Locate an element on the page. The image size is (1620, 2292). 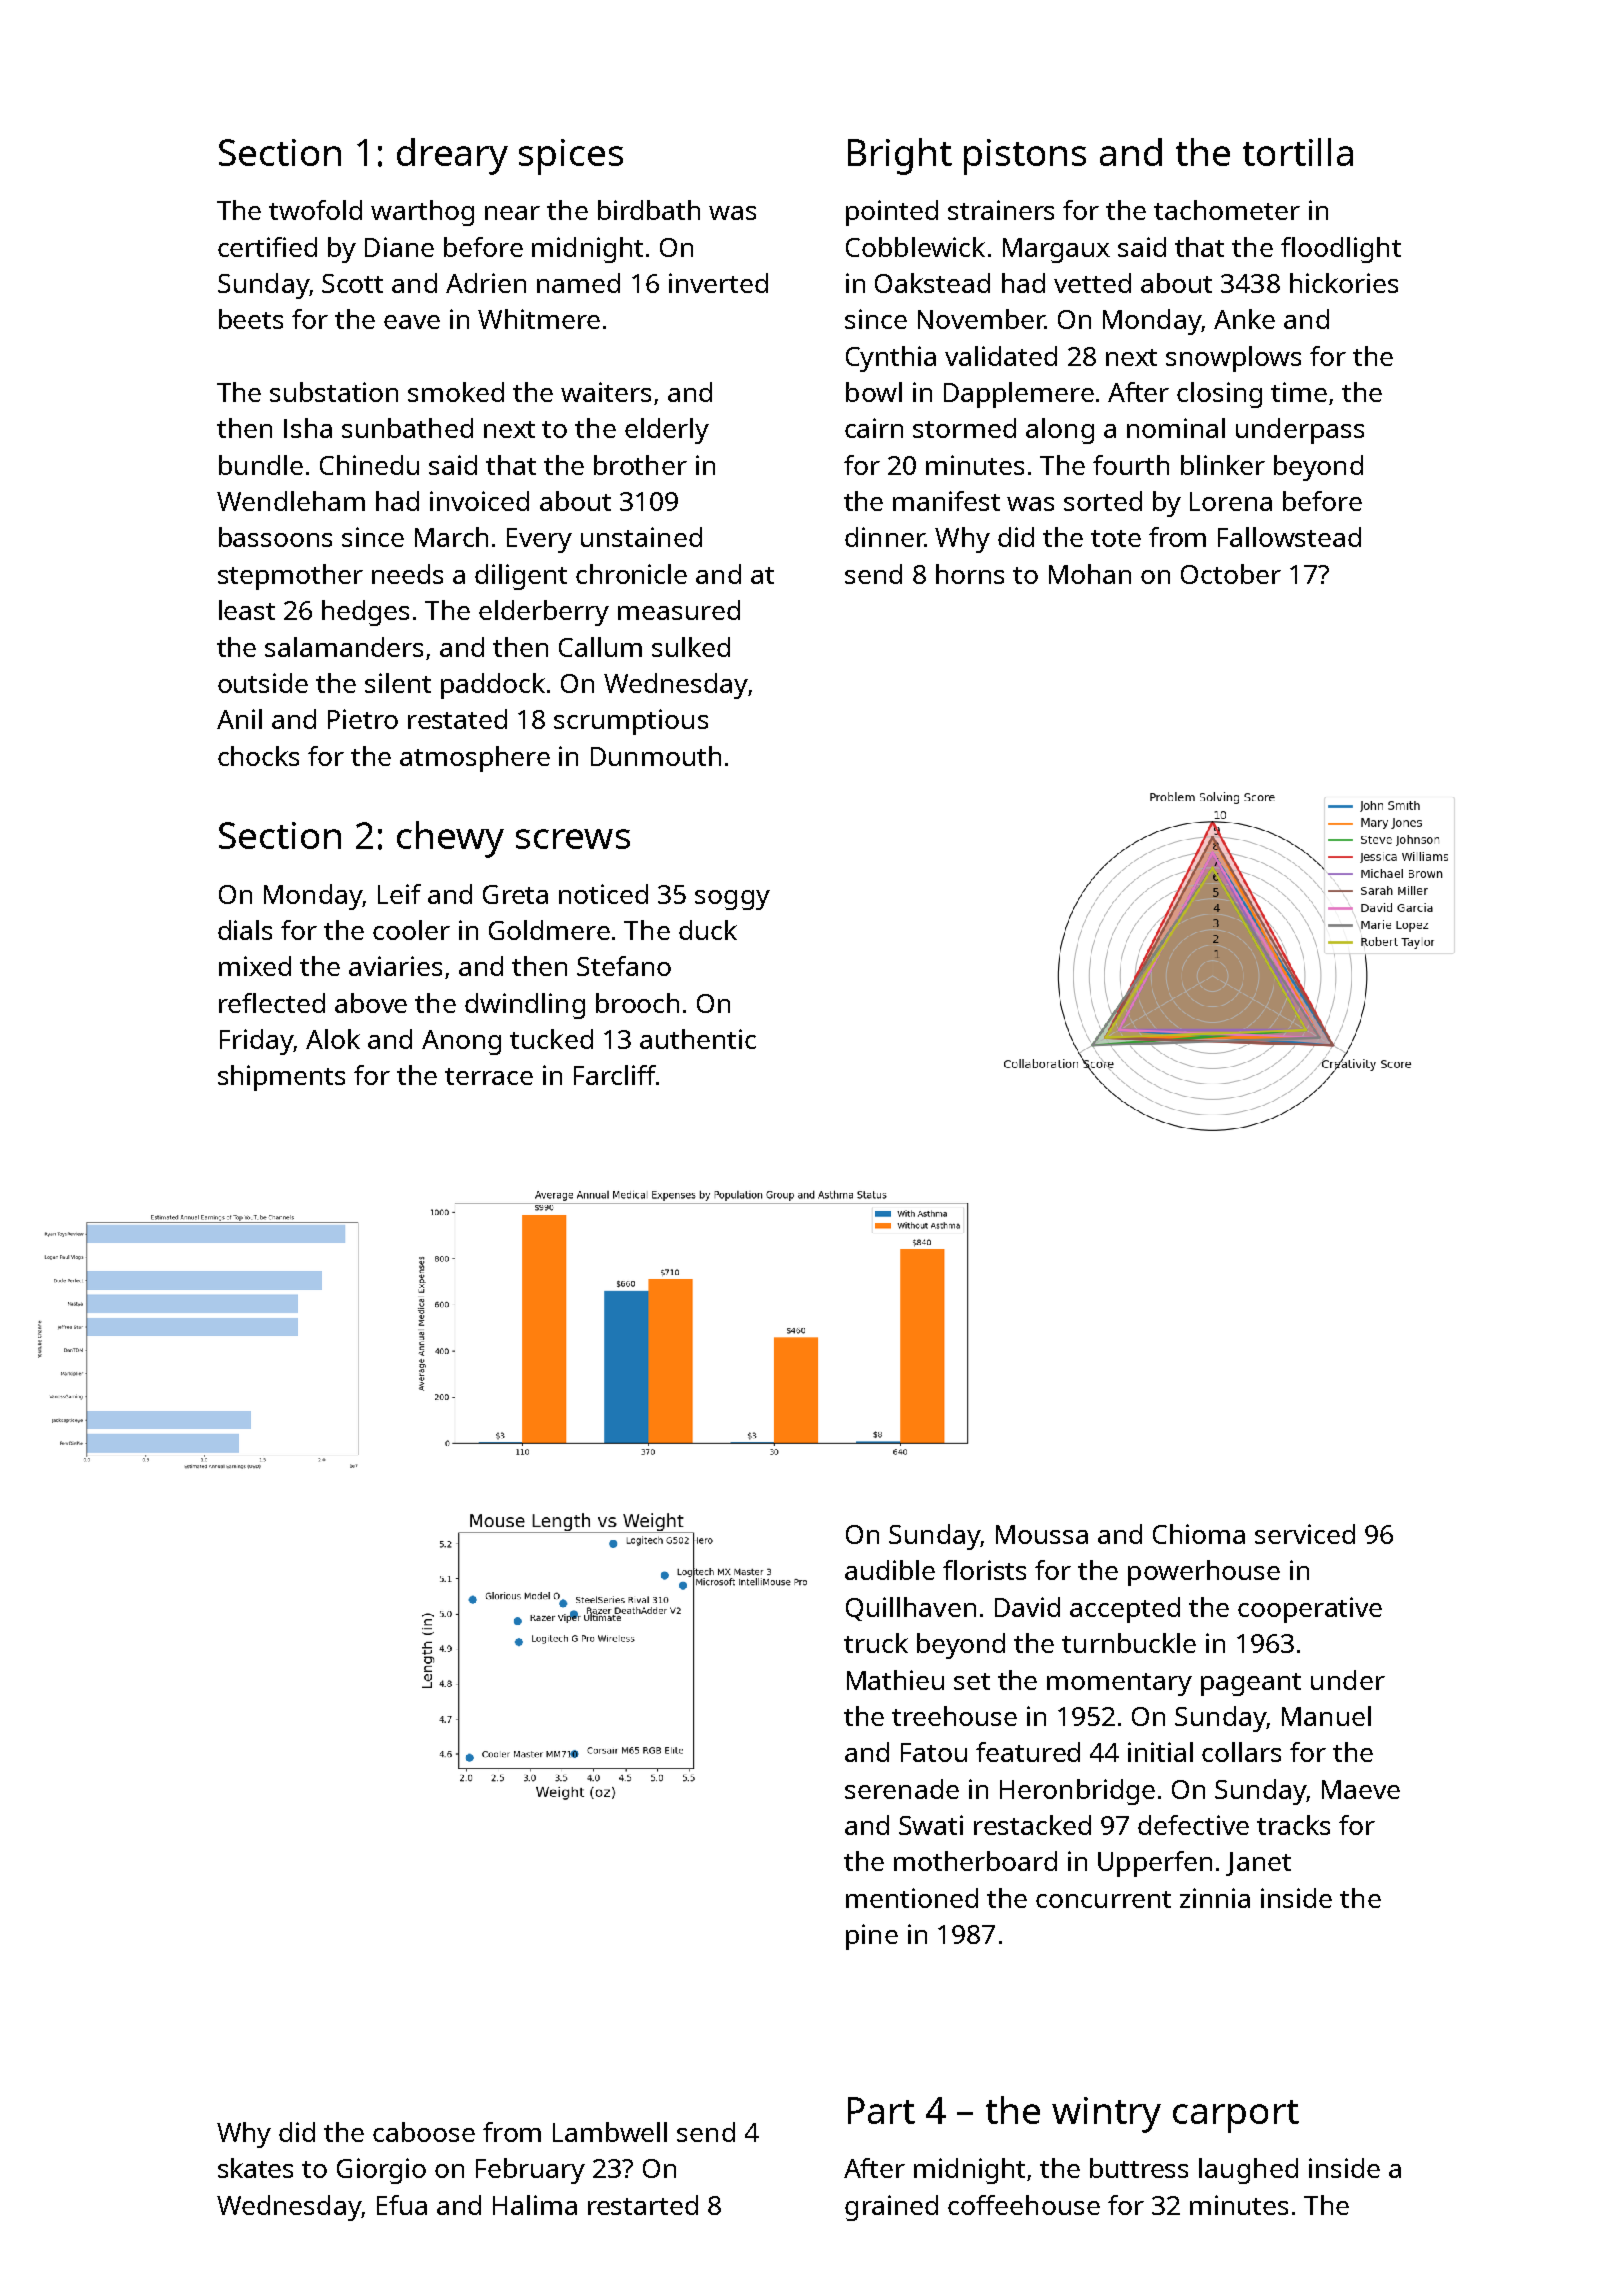
Cobblewick is located at coordinates (915, 247).
